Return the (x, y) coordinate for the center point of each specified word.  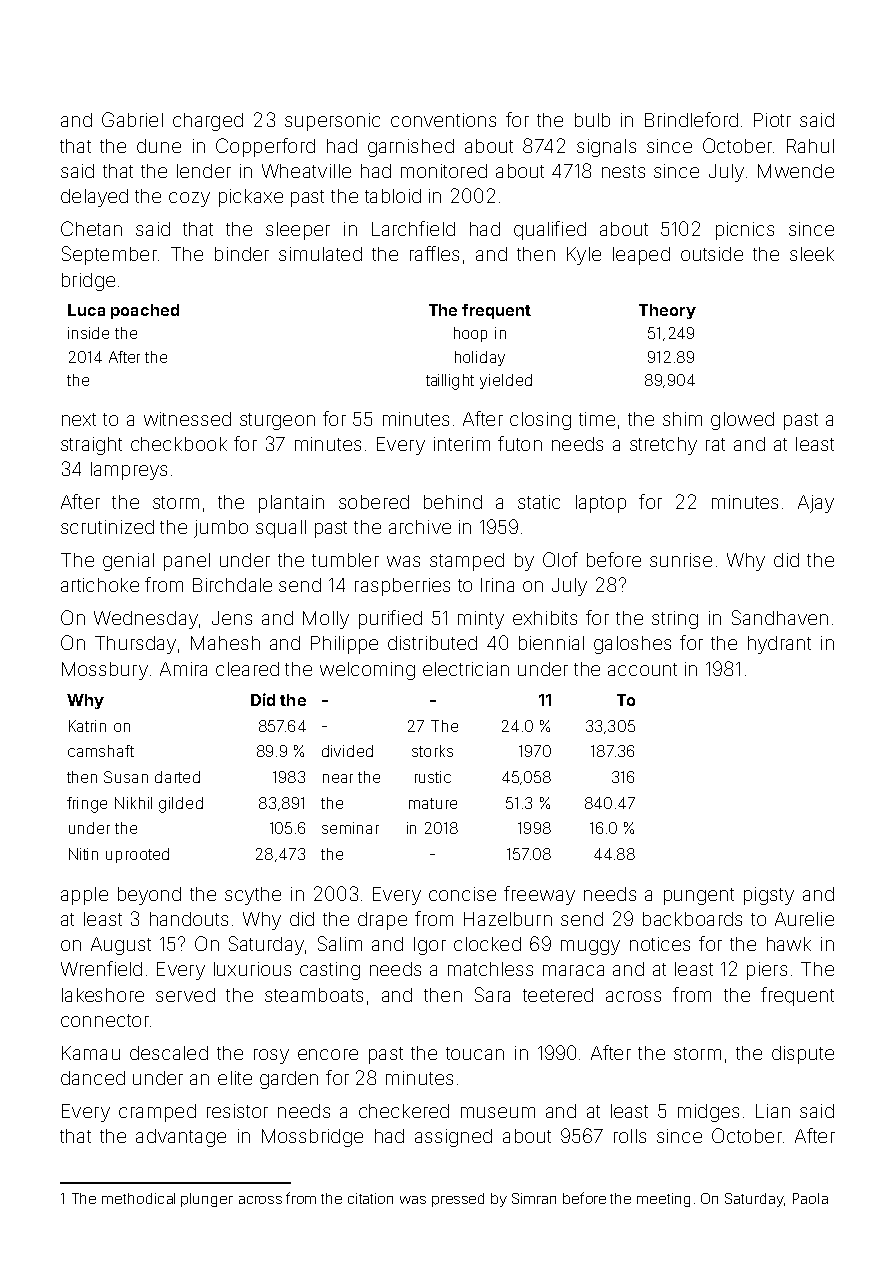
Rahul (810, 146)
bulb (592, 120)
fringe (87, 805)
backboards (692, 919)
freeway (539, 895)
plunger (207, 1200)
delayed (94, 198)
